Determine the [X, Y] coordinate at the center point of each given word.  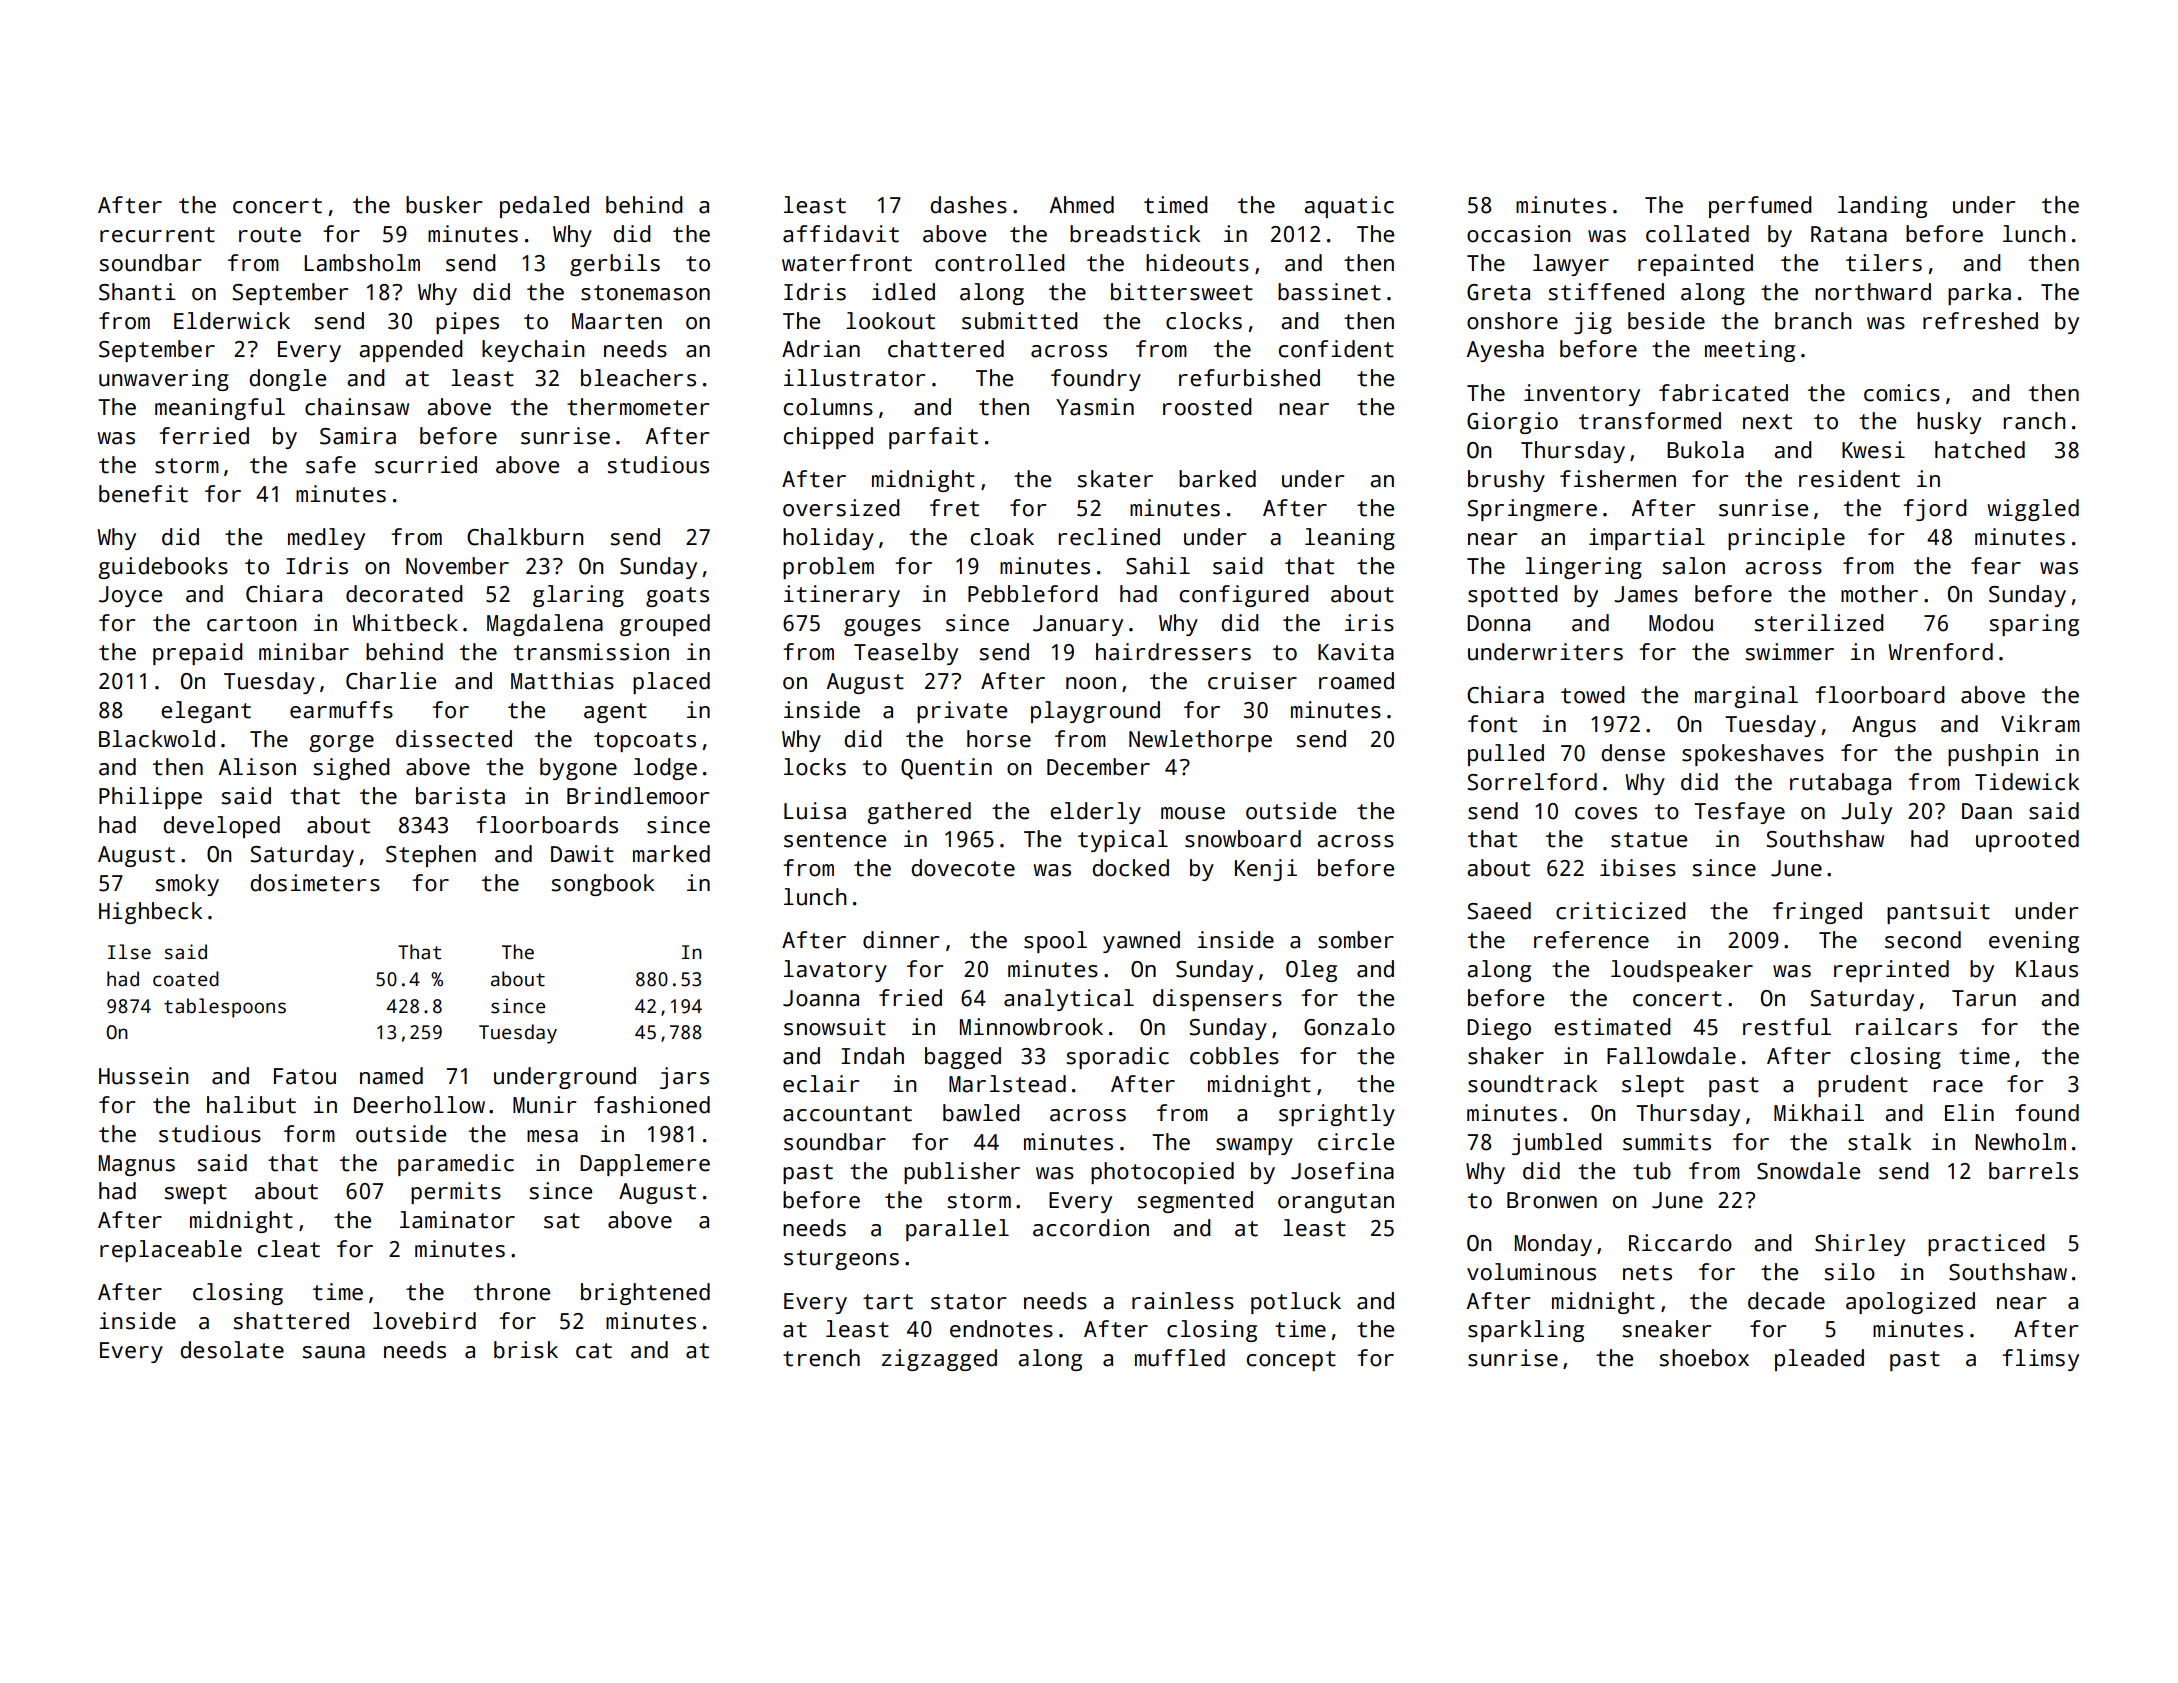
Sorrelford [1532, 782]
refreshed [1980, 321]
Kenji [1266, 870]
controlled [1000, 263]
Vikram [2040, 724]
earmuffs [341, 710]
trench [821, 1358]
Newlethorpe [1200, 741]
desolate [232, 1350]
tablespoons [225, 1008]
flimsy [2040, 1360]
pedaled [544, 207]
